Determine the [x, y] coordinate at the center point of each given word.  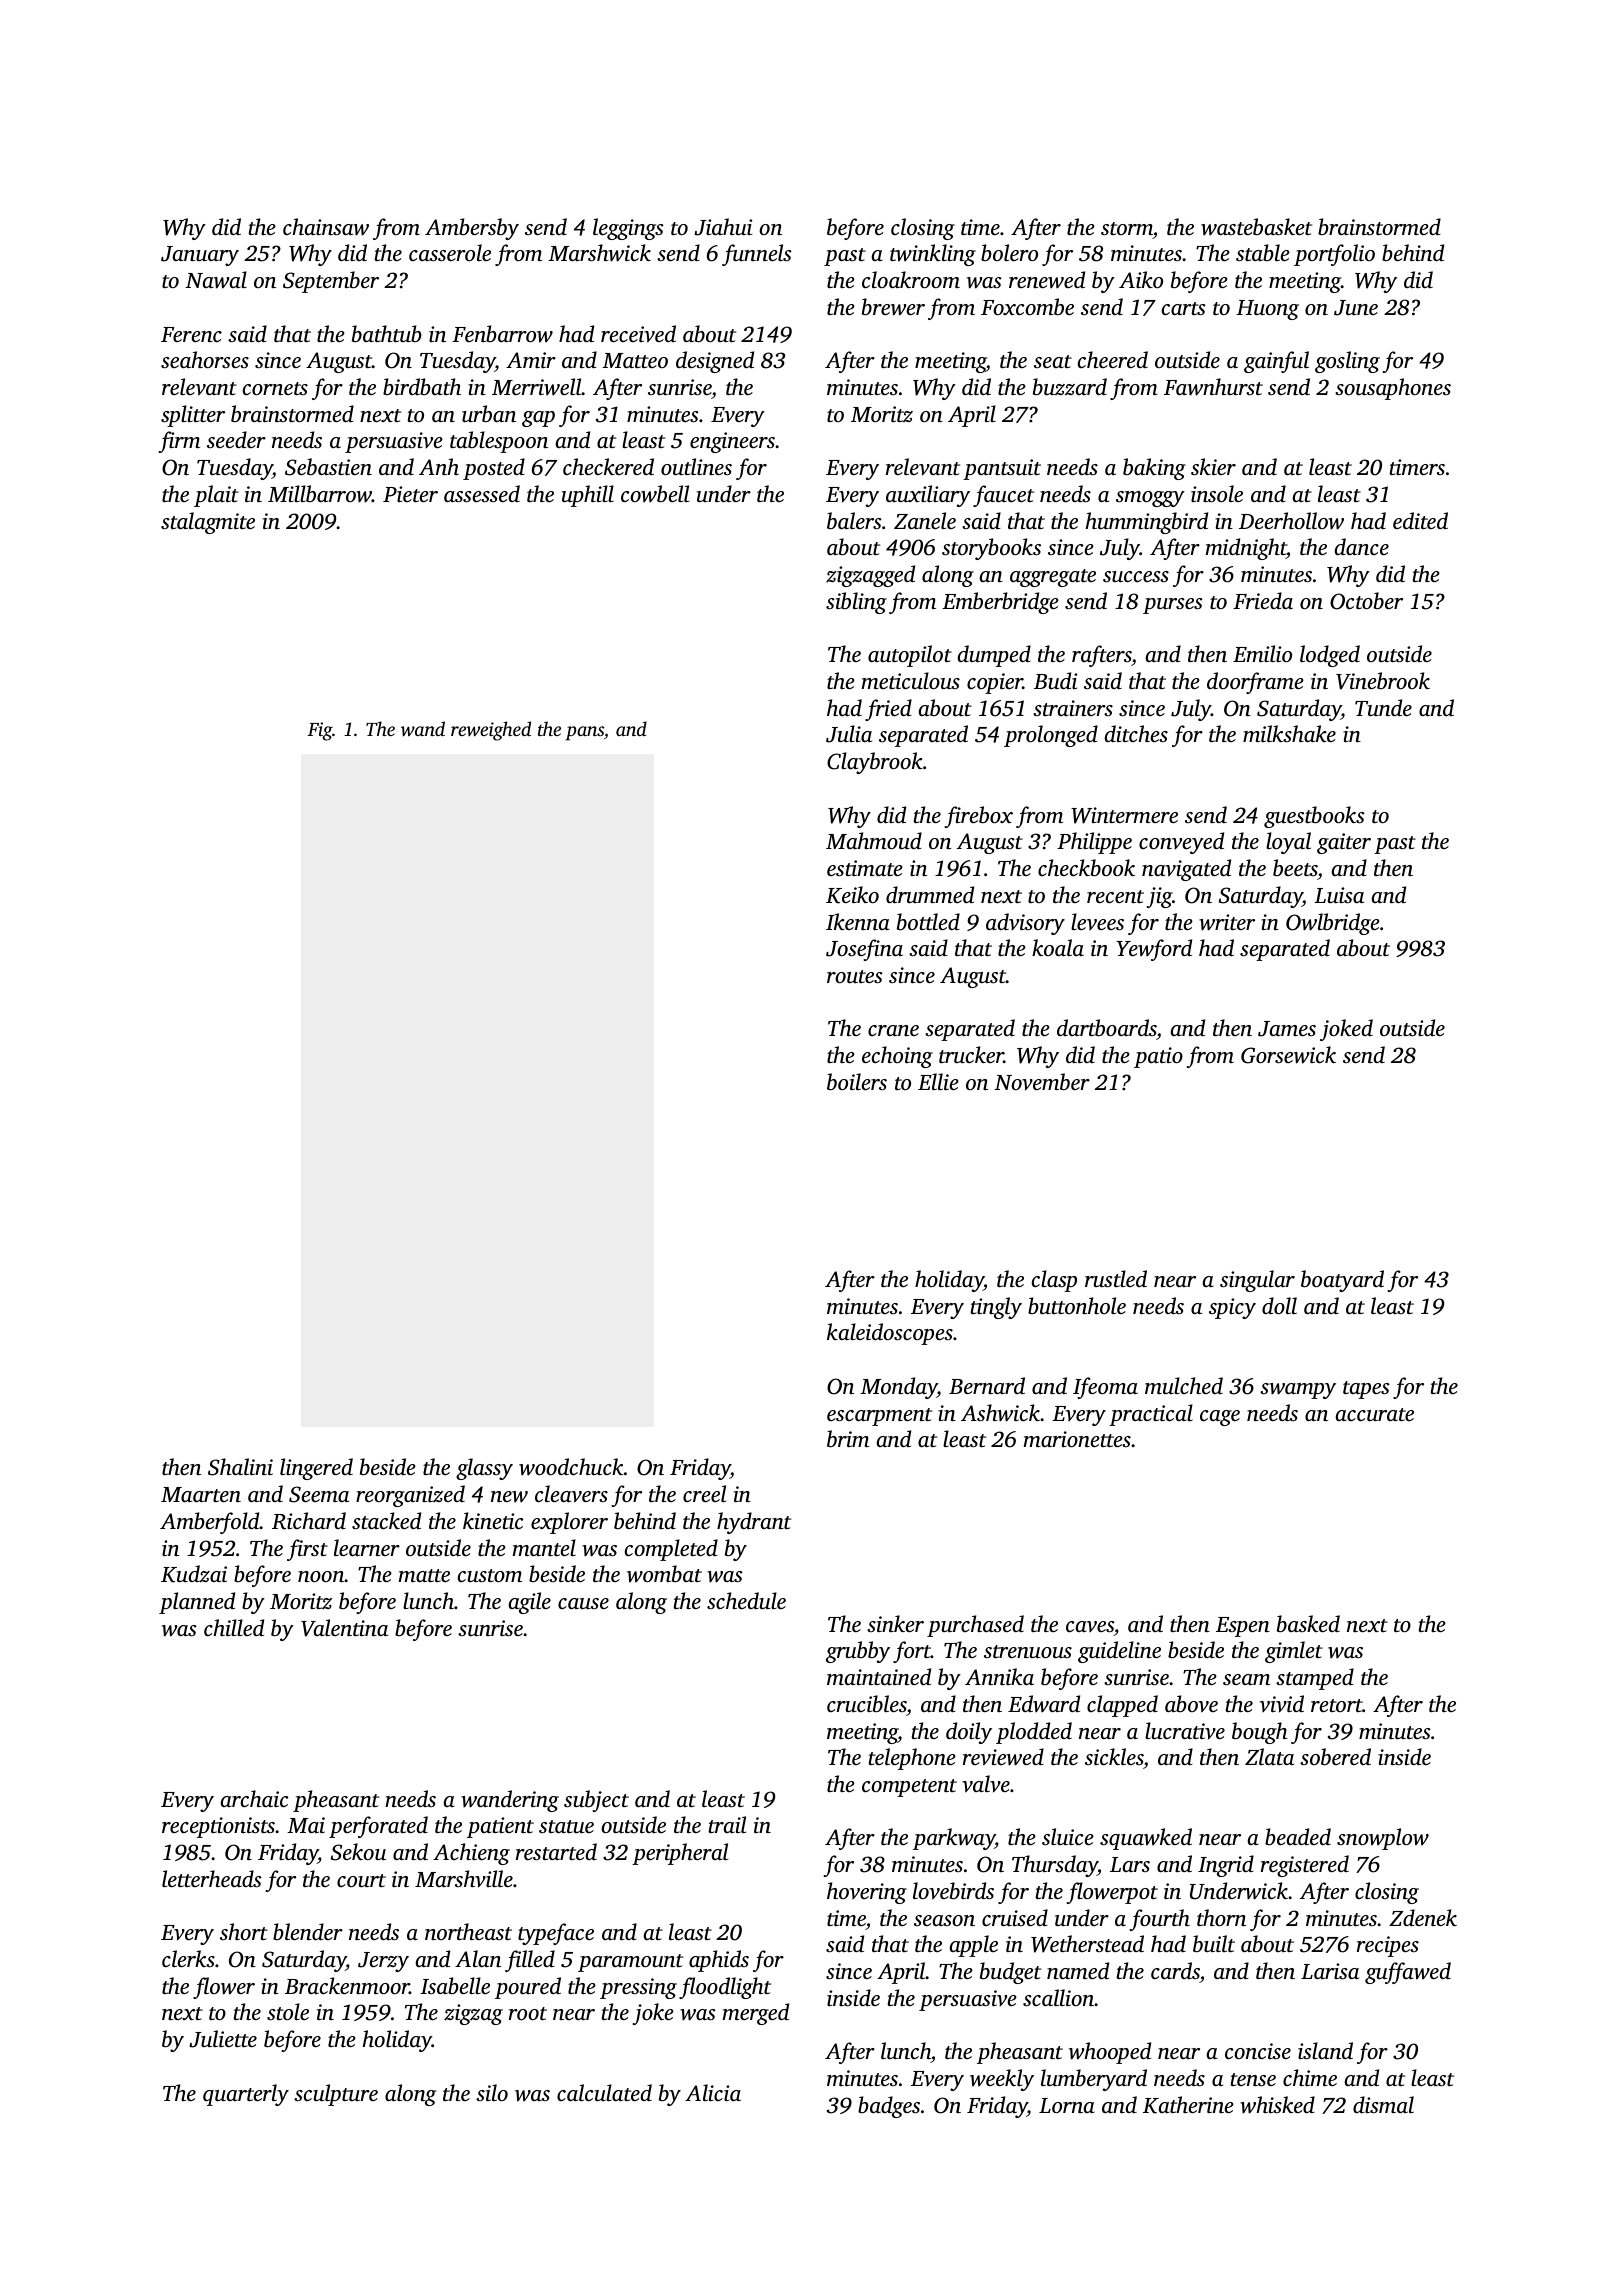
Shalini [240, 1467]
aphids [719, 1961]
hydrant [754, 1523]
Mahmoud [874, 840]
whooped [1110, 2053]
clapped [1122, 1706]
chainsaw [326, 227]
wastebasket [1256, 227]
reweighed [491, 731]
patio [1158, 1057]
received [638, 334]
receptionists [218, 1827]
